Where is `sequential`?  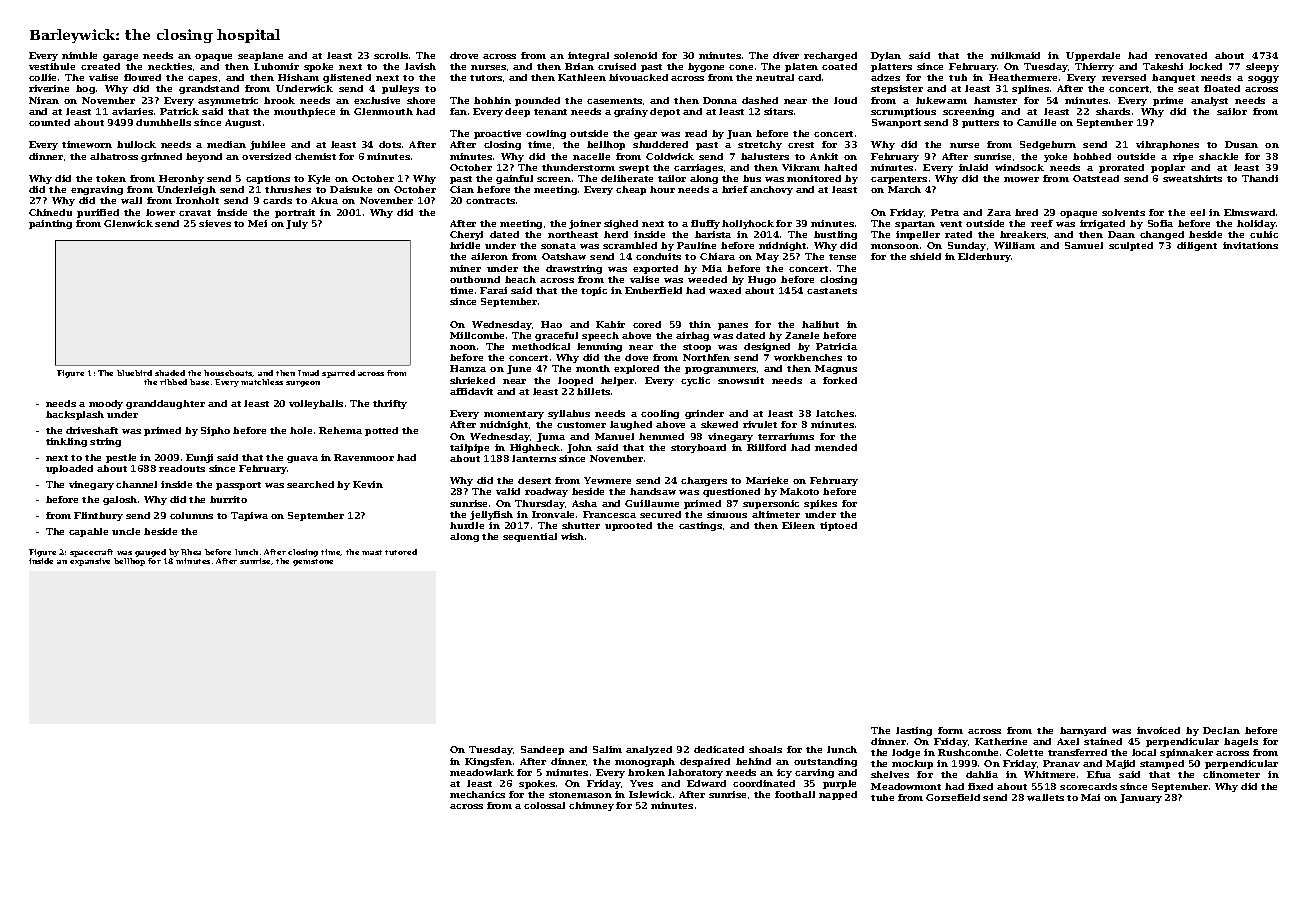 sequential is located at coordinates (530, 537).
